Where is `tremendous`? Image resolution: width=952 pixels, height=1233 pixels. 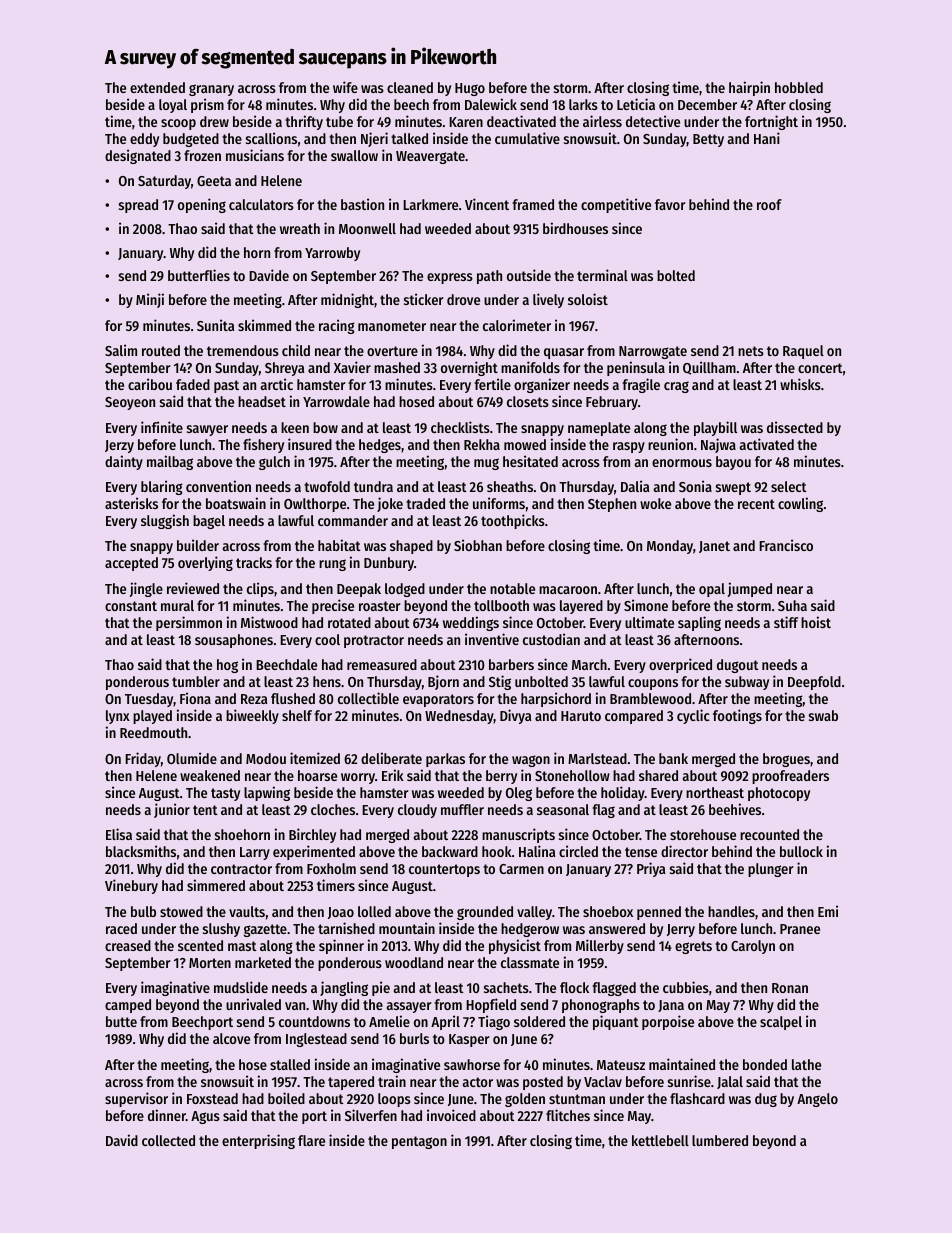
tremendous is located at coordinates (243, 350).
